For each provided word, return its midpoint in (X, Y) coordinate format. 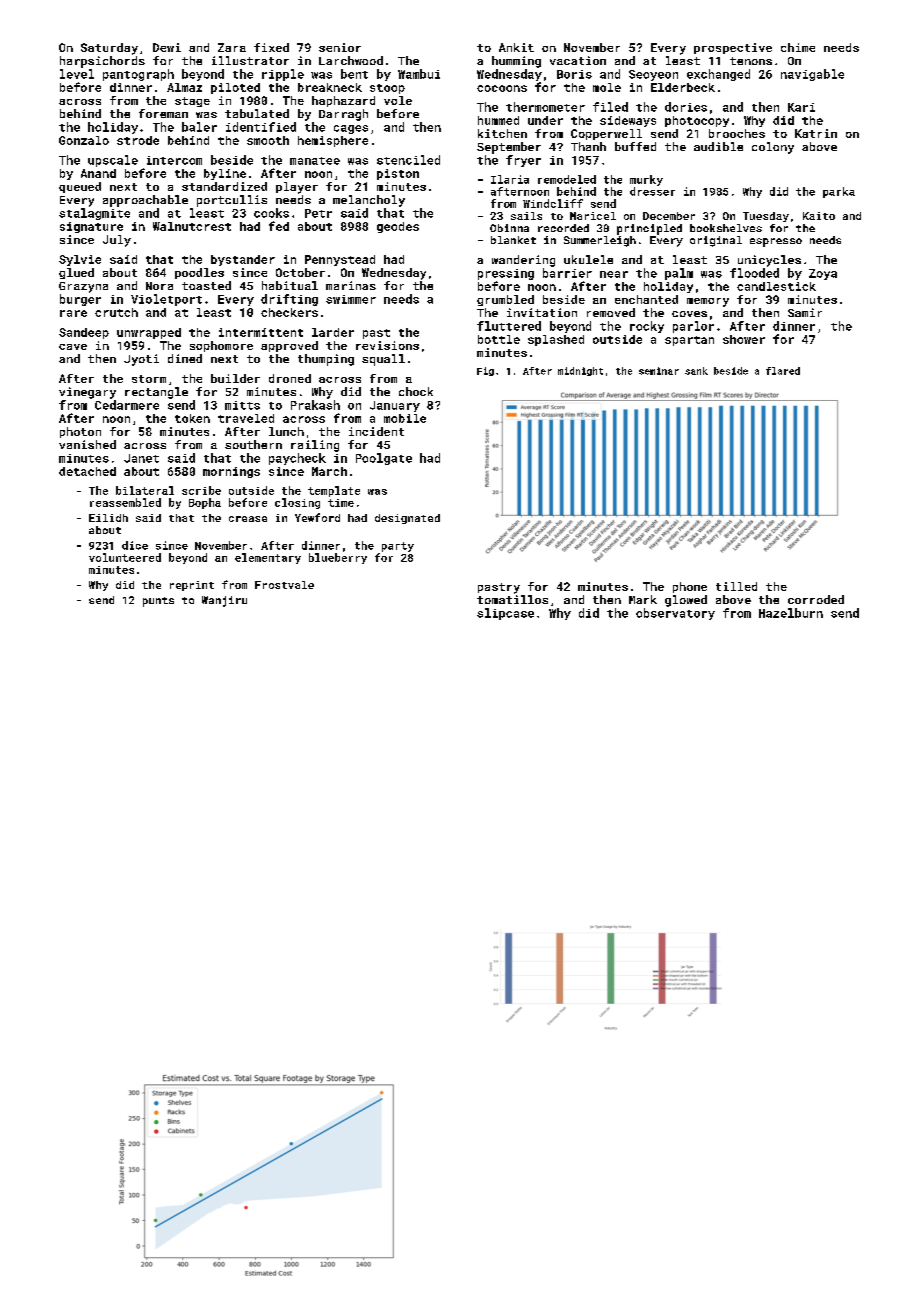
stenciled (408, 160)
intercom (174, 160)
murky (646, 180)
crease (248, 519)
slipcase (505, 614)
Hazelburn (791, 613)
